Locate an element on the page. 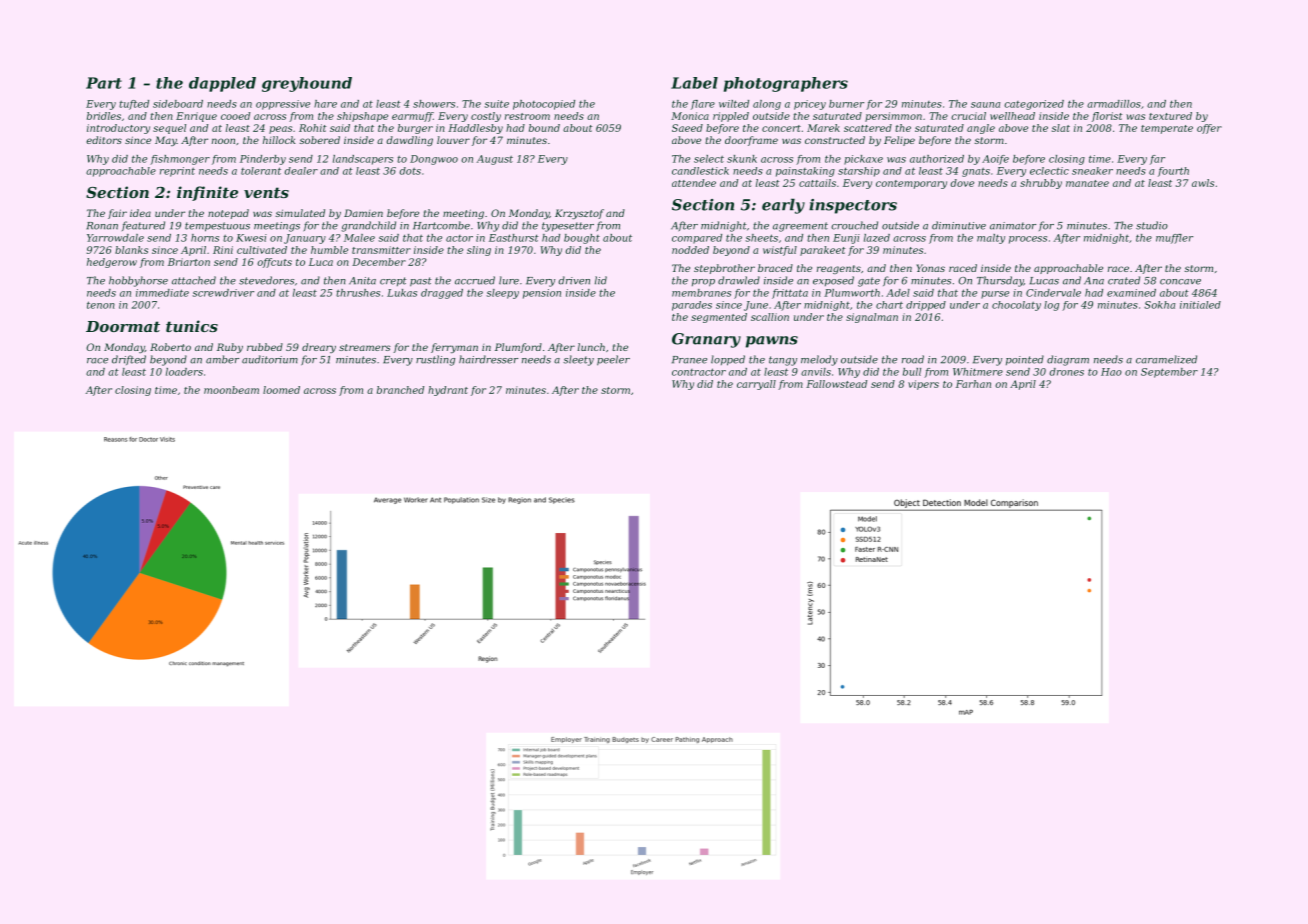  grandchild is located at coordinates (368, 226).
